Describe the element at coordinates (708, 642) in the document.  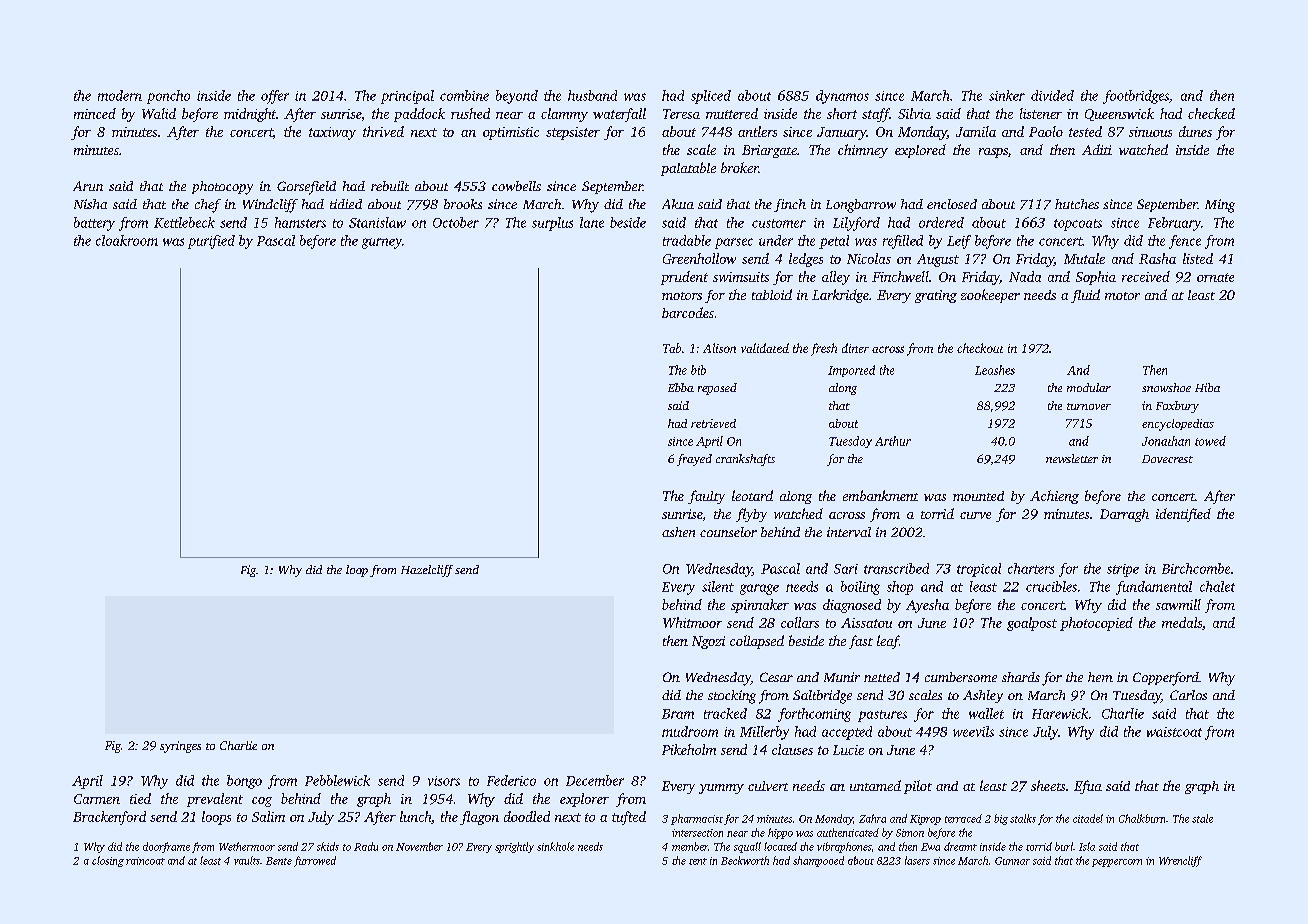
I see `Ngozi` at that location.
